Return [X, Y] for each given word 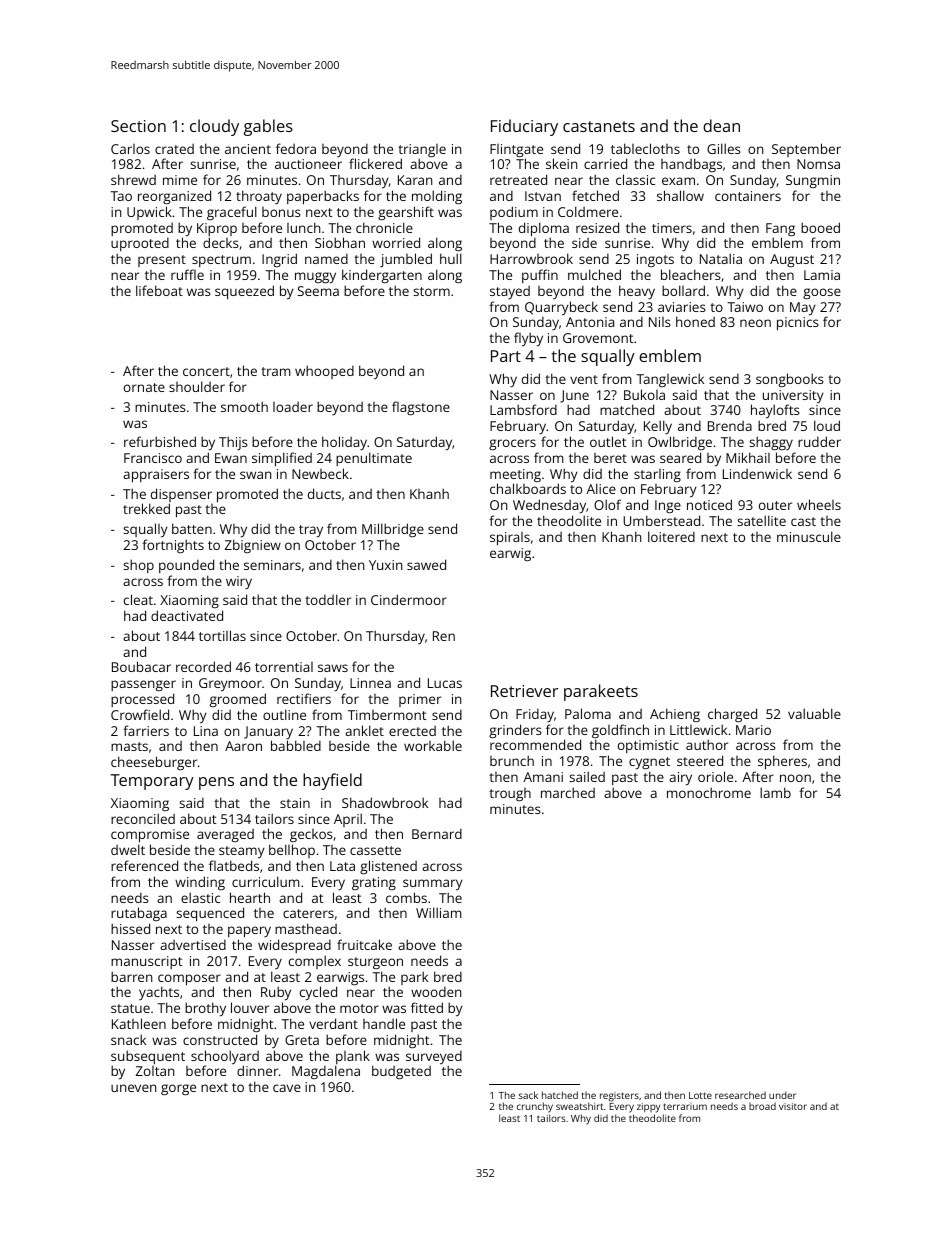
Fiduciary [524, 127]
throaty [259, 197]
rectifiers [304, 698]
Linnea [370, 683]
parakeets [601, 692]
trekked [146, 508]
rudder [819, 441]
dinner [257, 1070]
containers [748, 196]
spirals [510, 539]
